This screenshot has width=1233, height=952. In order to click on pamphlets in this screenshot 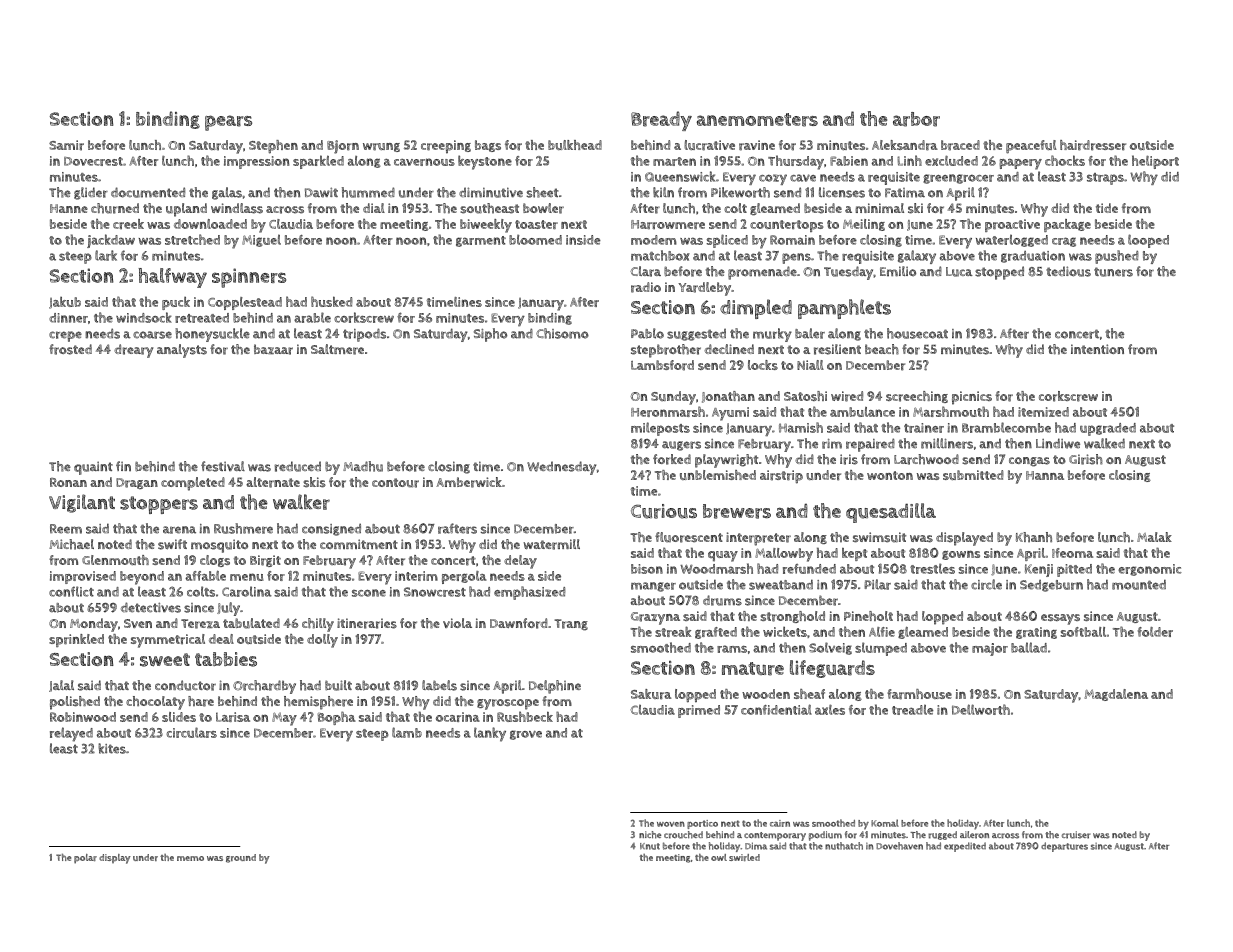, I will do `click(844, 309)`.
